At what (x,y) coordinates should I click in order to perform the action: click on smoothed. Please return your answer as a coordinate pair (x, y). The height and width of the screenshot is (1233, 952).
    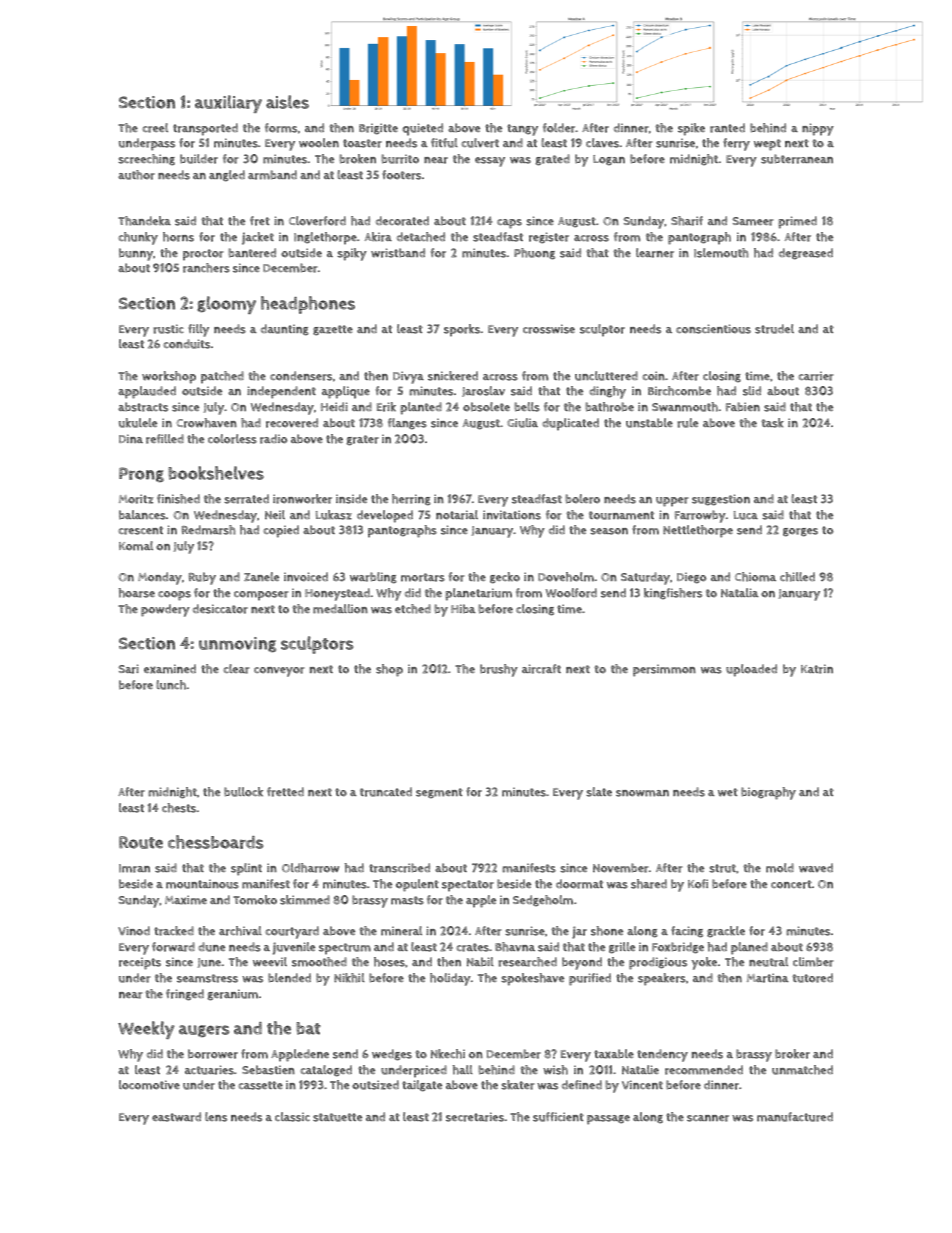
    Looking at the image, I should click on (319, 962).
